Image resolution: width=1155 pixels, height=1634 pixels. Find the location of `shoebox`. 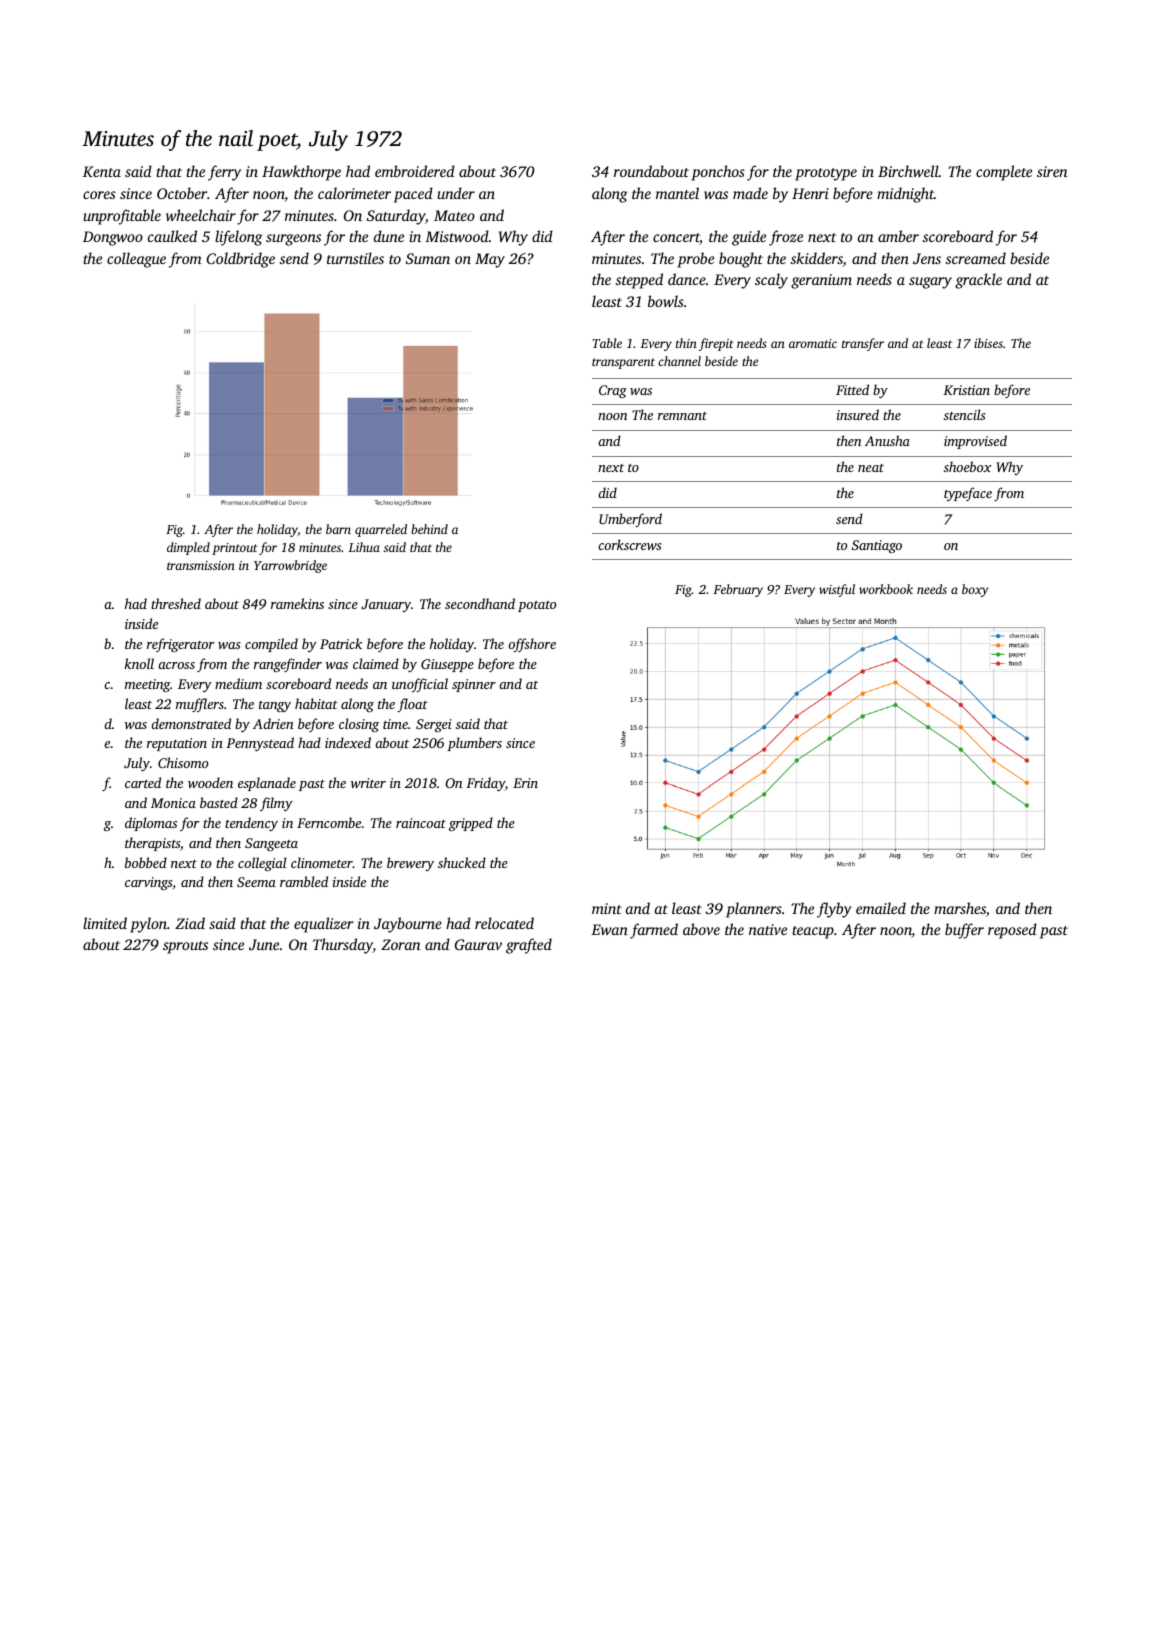

shoebox is located at coordinates (967, 466).
